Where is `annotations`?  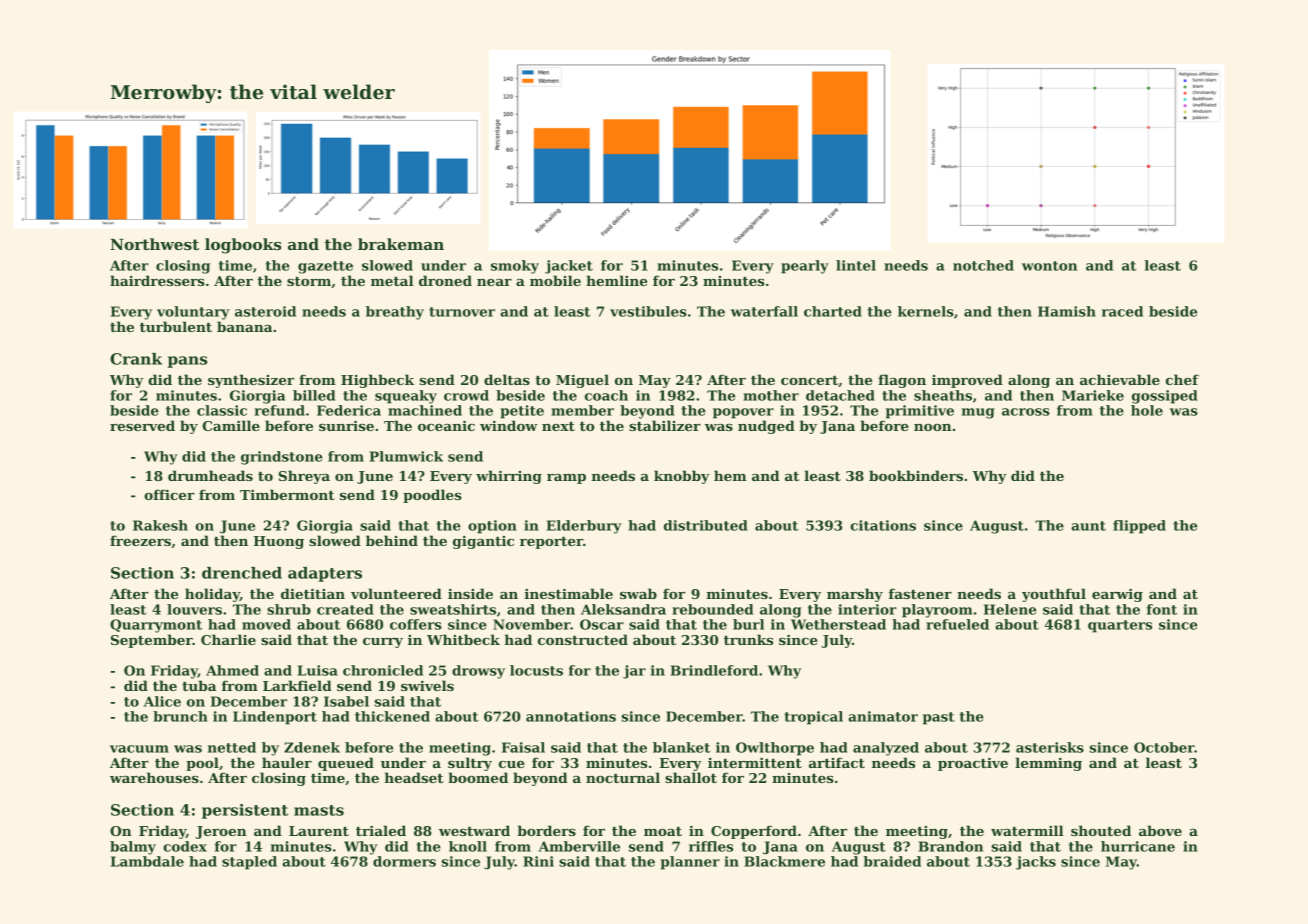
annotations is located at coordinates (571, 716).
